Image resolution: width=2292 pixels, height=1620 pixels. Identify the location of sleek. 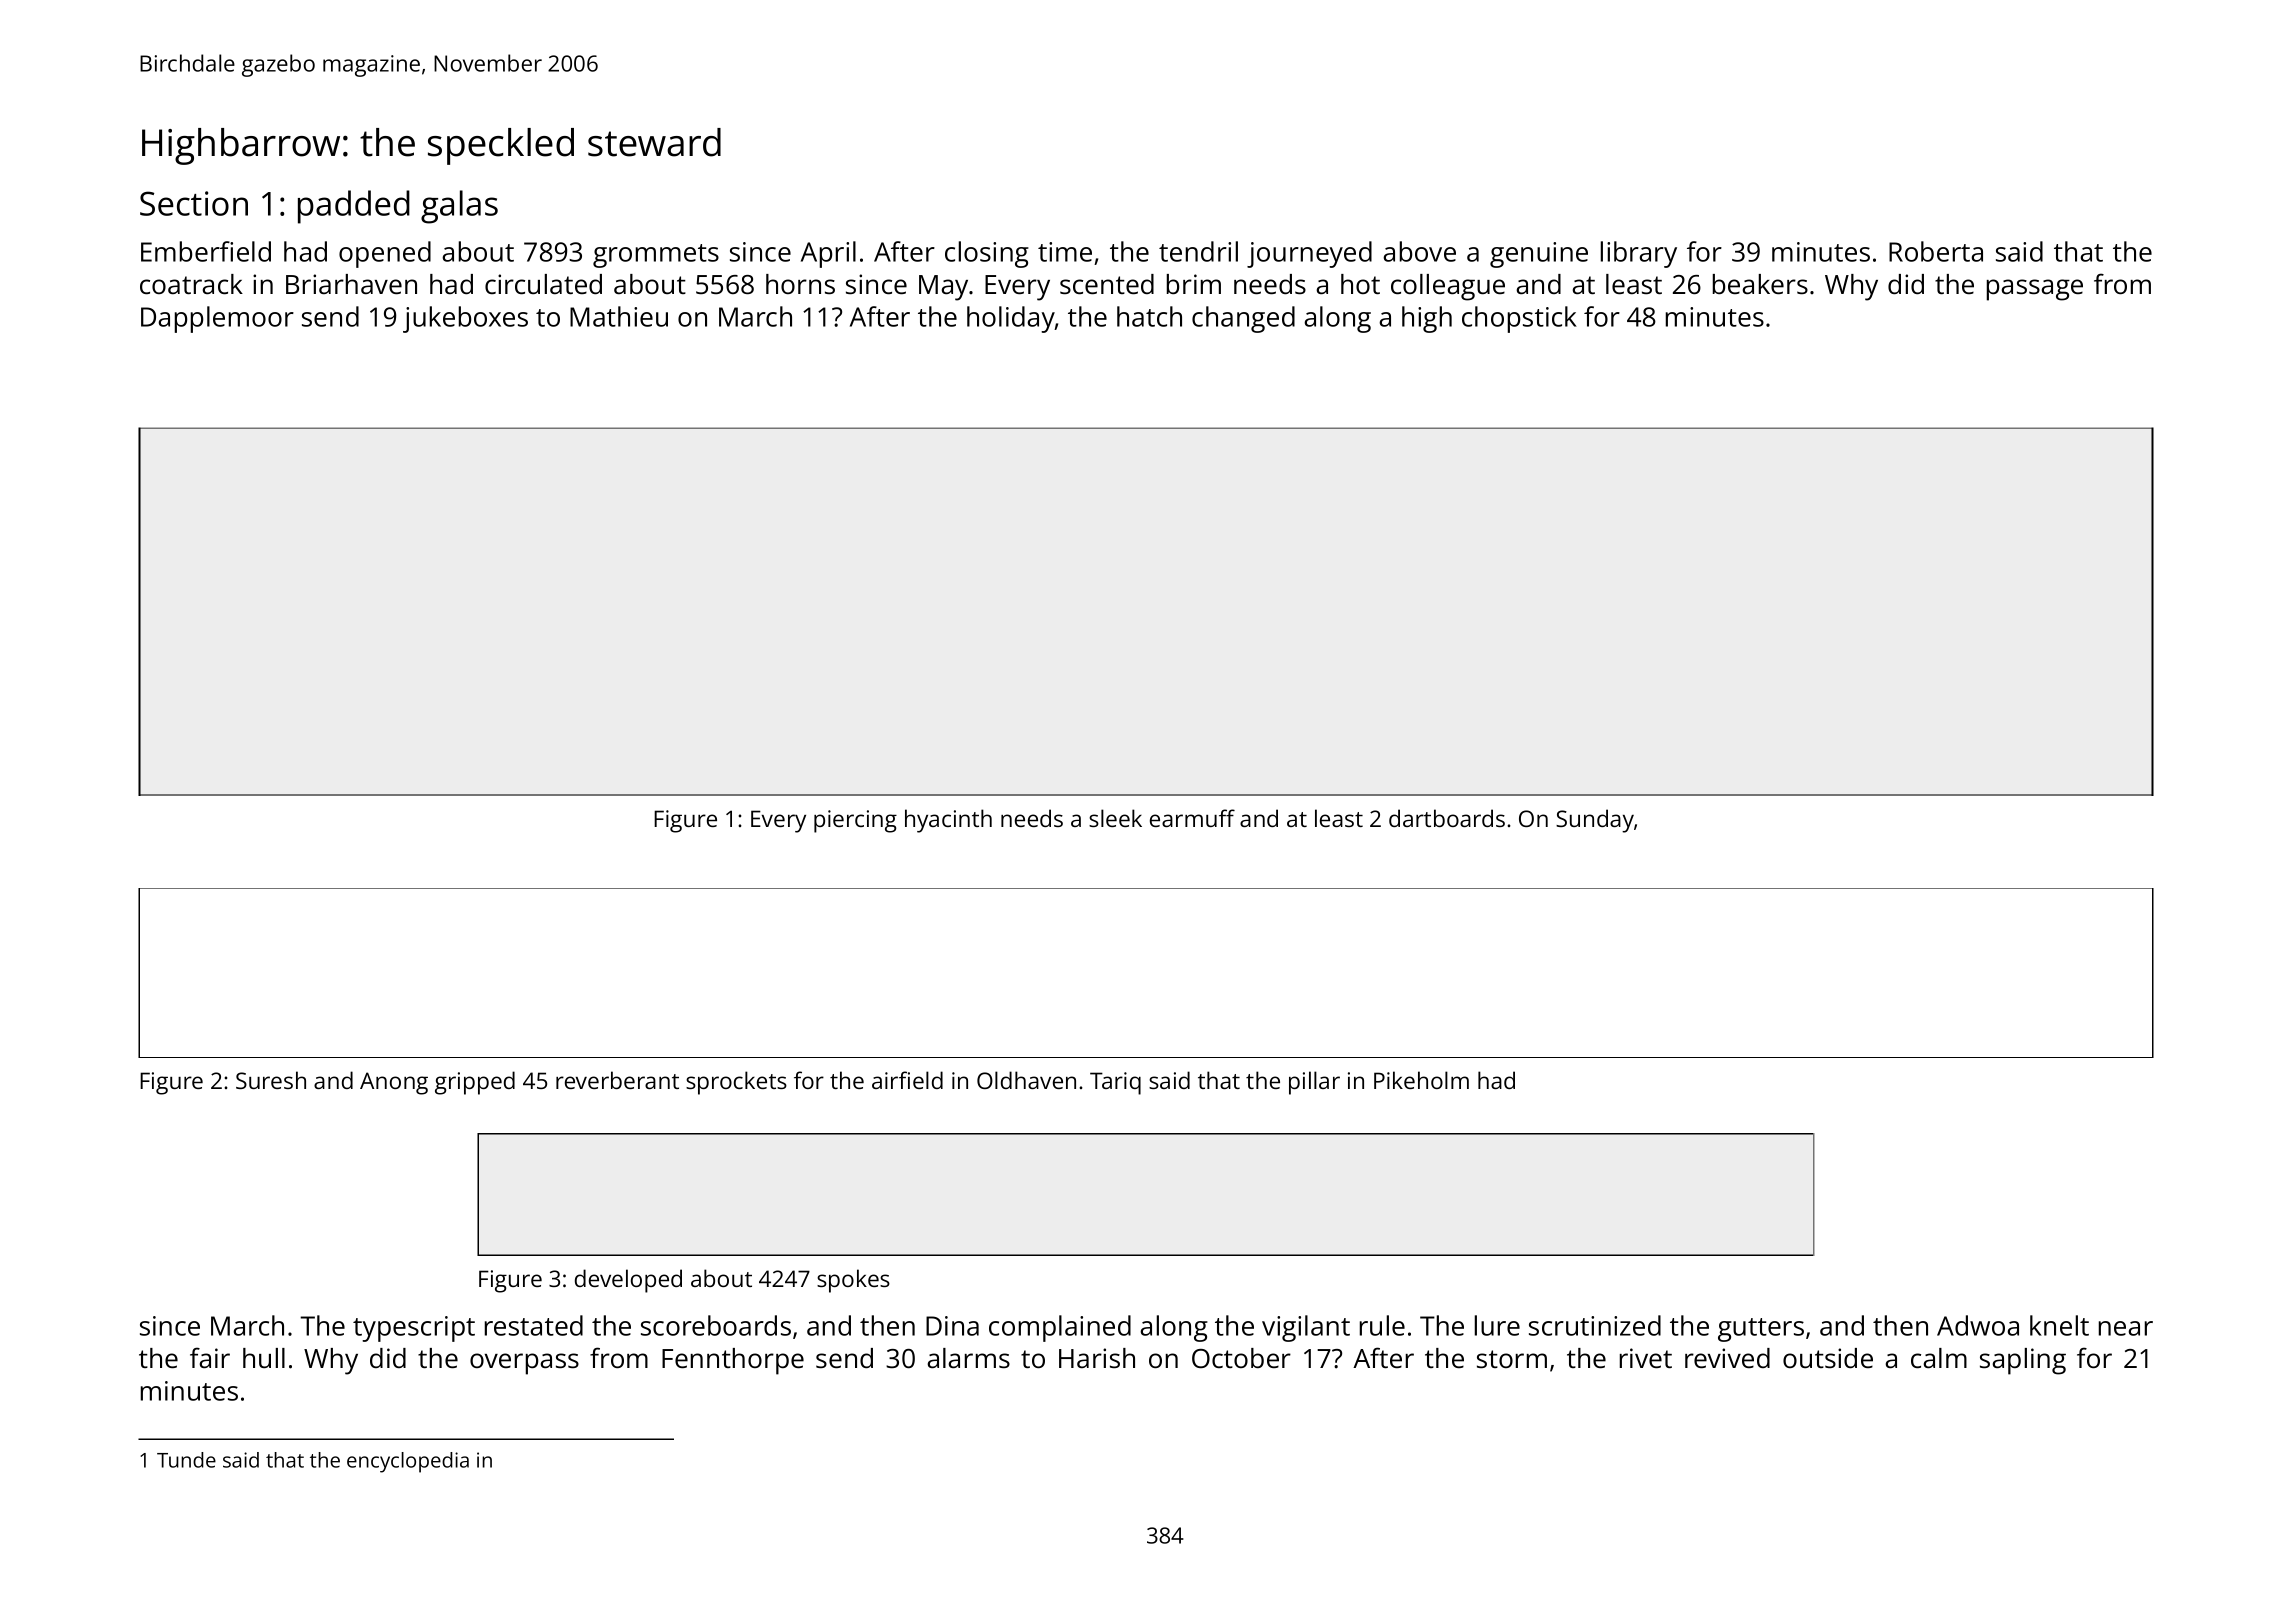
(1115, 818).
